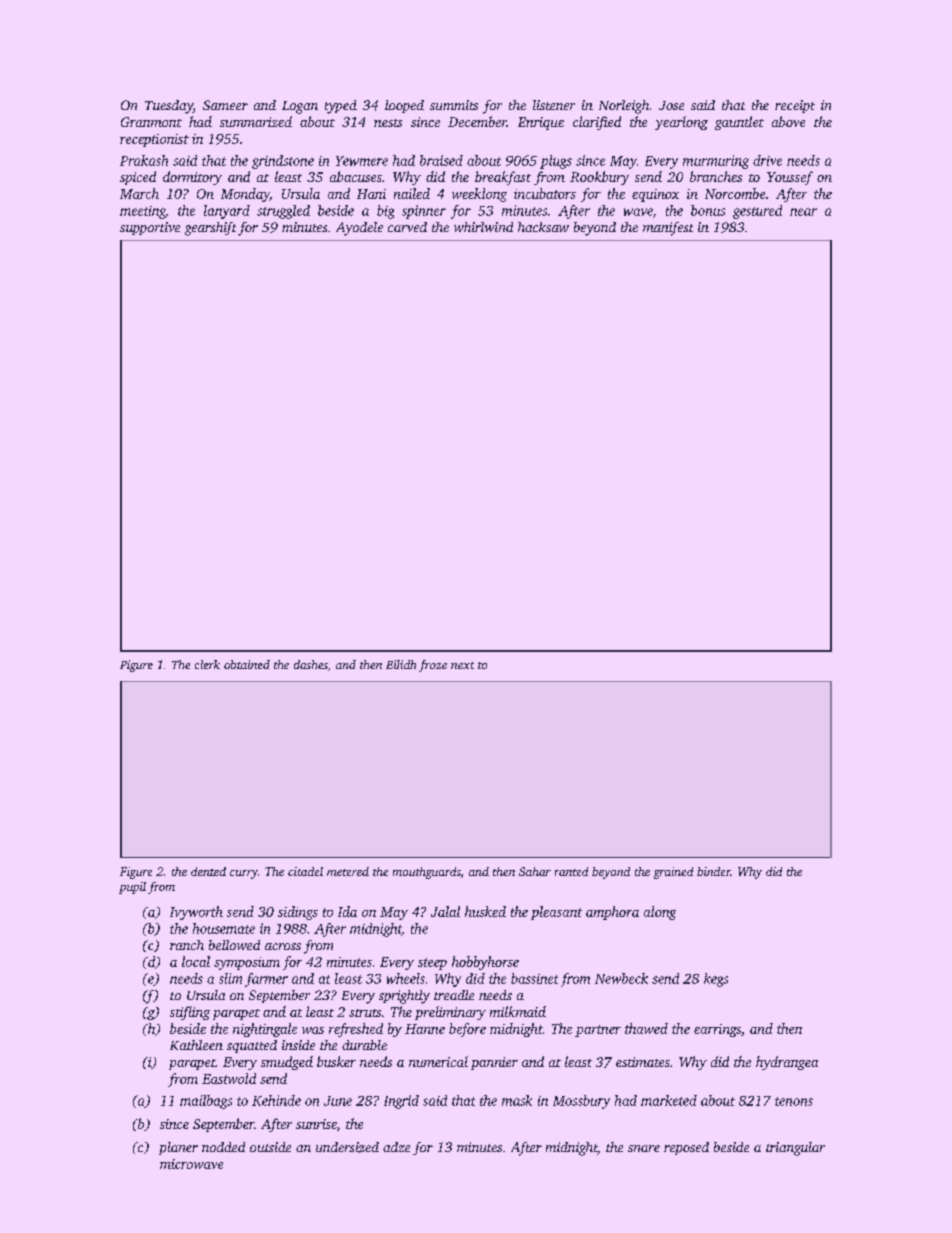 This screenshot has height=1233, width=952. I want to click on triangular, so click(795, 1149).
